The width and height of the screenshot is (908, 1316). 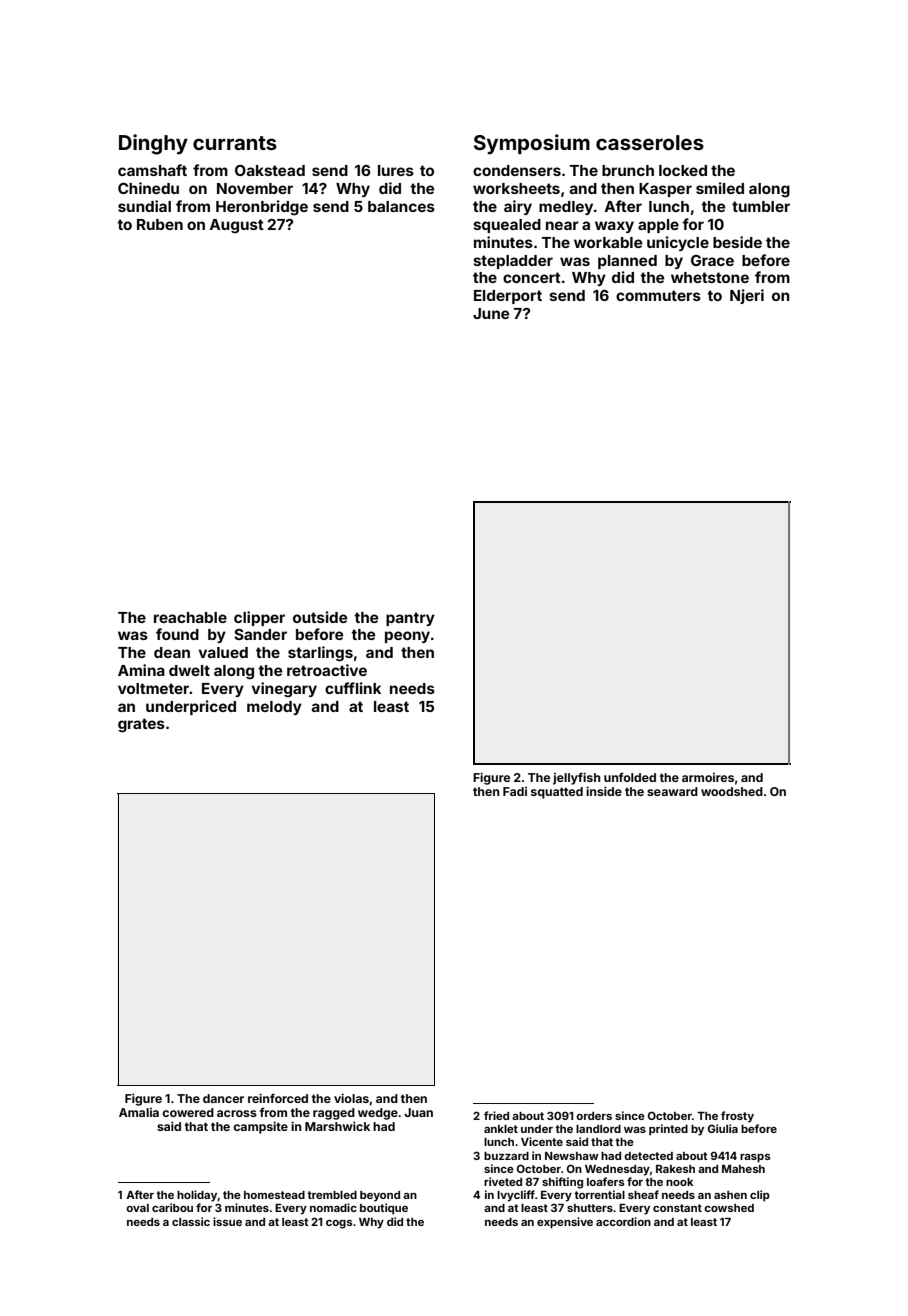 I want to click on classic, so click(x=191, y=1221).
